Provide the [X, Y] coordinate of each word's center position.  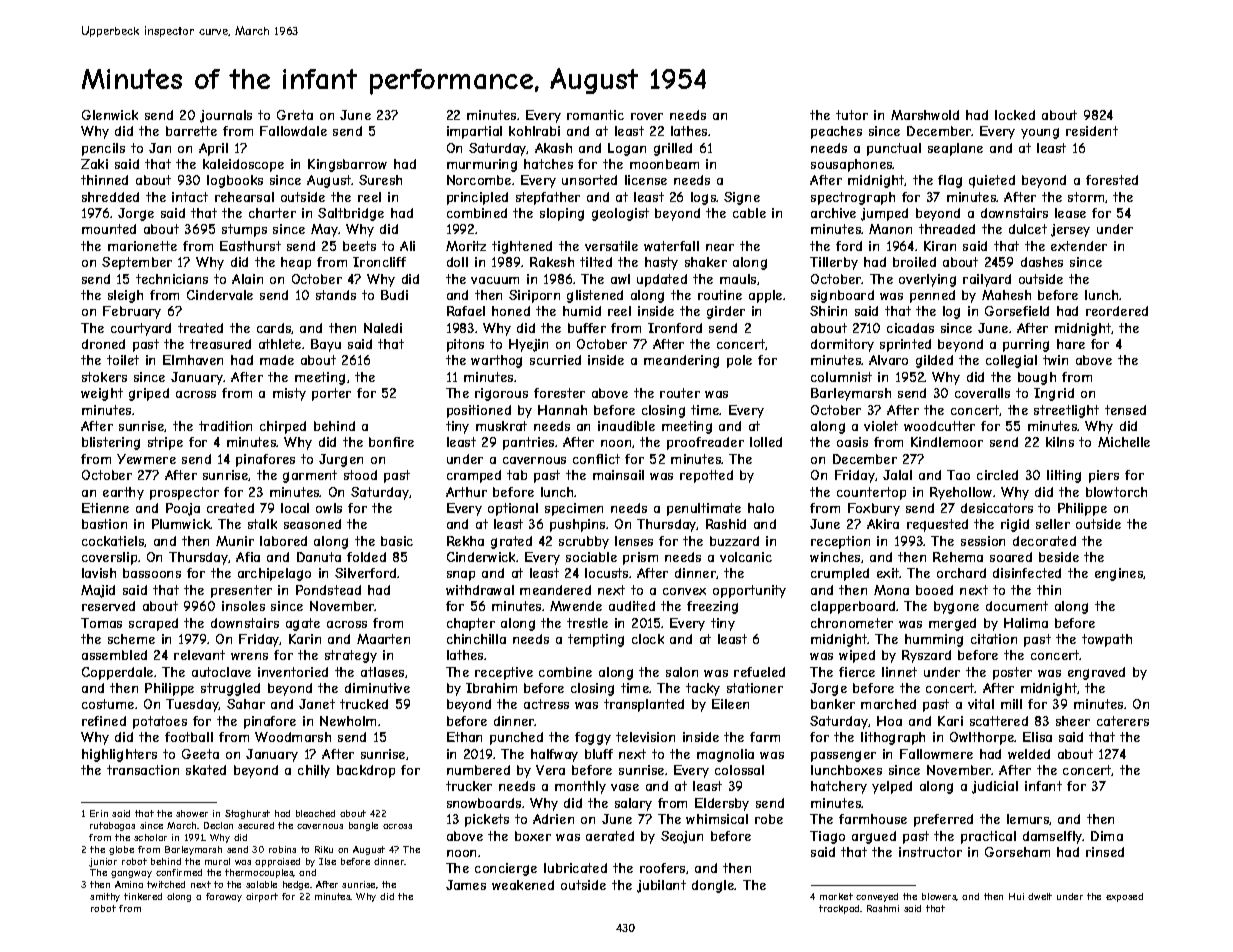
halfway [554, 755]
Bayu [326, 345]
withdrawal [480, 590]
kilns [1060, 442]
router [680, 393]
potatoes [160, 722]
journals [226, 116]
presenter [241, 591]
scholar [150, 837]
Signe [742, 198]
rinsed [1105, 852]
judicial [995, 787]
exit [888, 573]
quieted [992, 181]
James [466, 885]
